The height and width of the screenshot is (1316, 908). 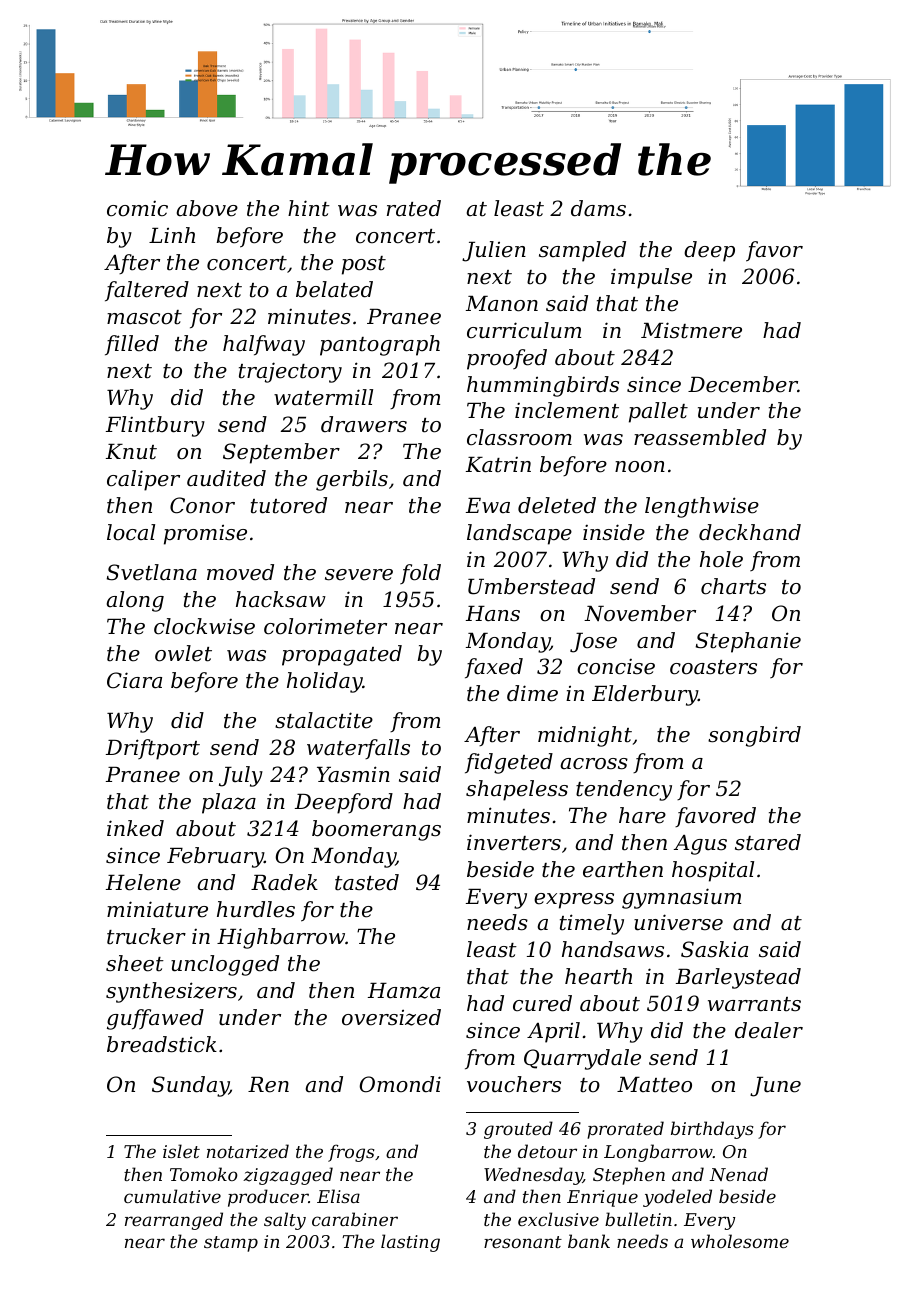 What do you see at coordinates (523, 1242) in the screenshot?
I see `resonant` at bounding box center [523, 1242].
